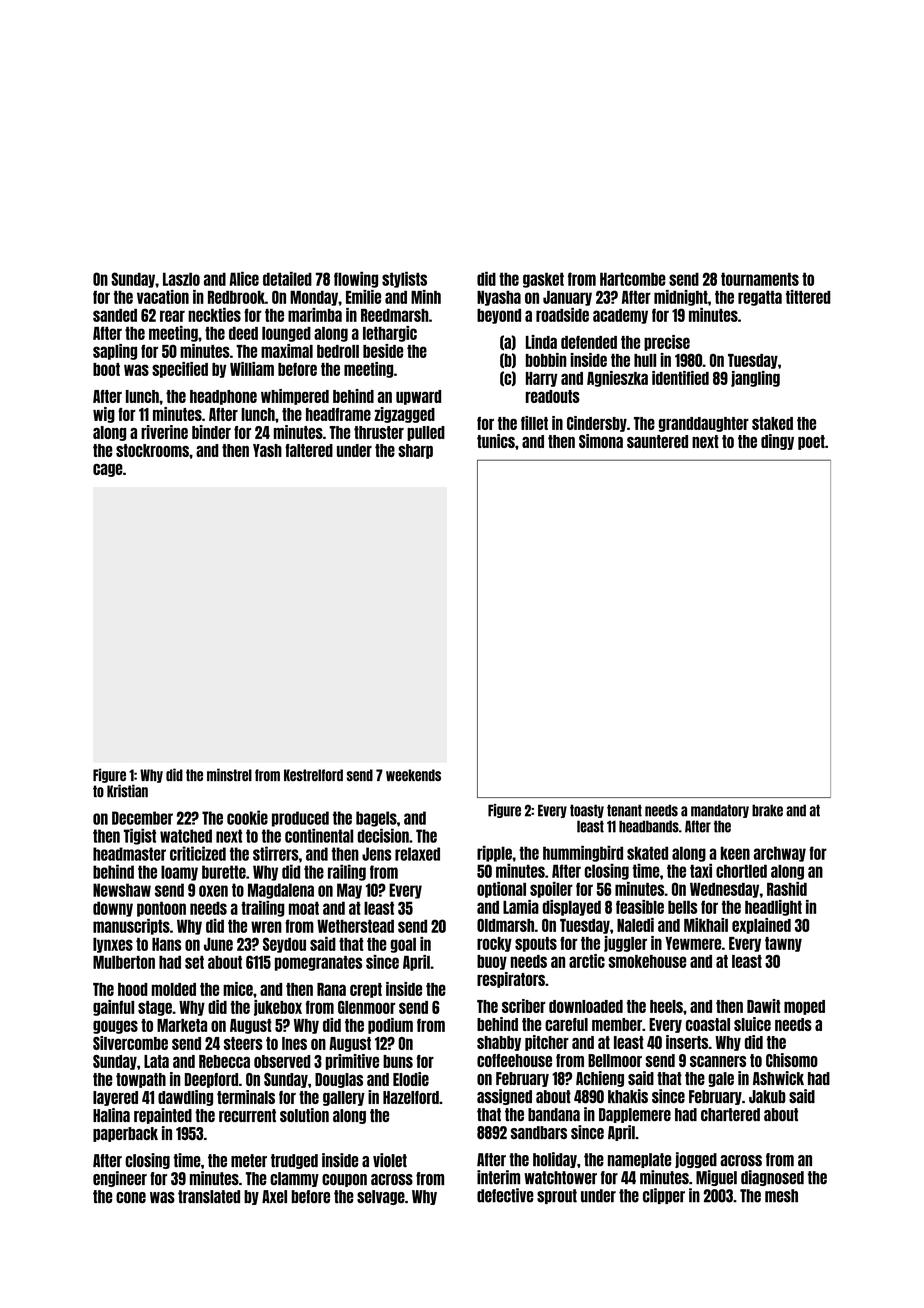 Image resolution: width=924 pixels, height=1308 pixels. Describe the element at coordinates (404, 279) in the page. I see `stylists` at that location.
